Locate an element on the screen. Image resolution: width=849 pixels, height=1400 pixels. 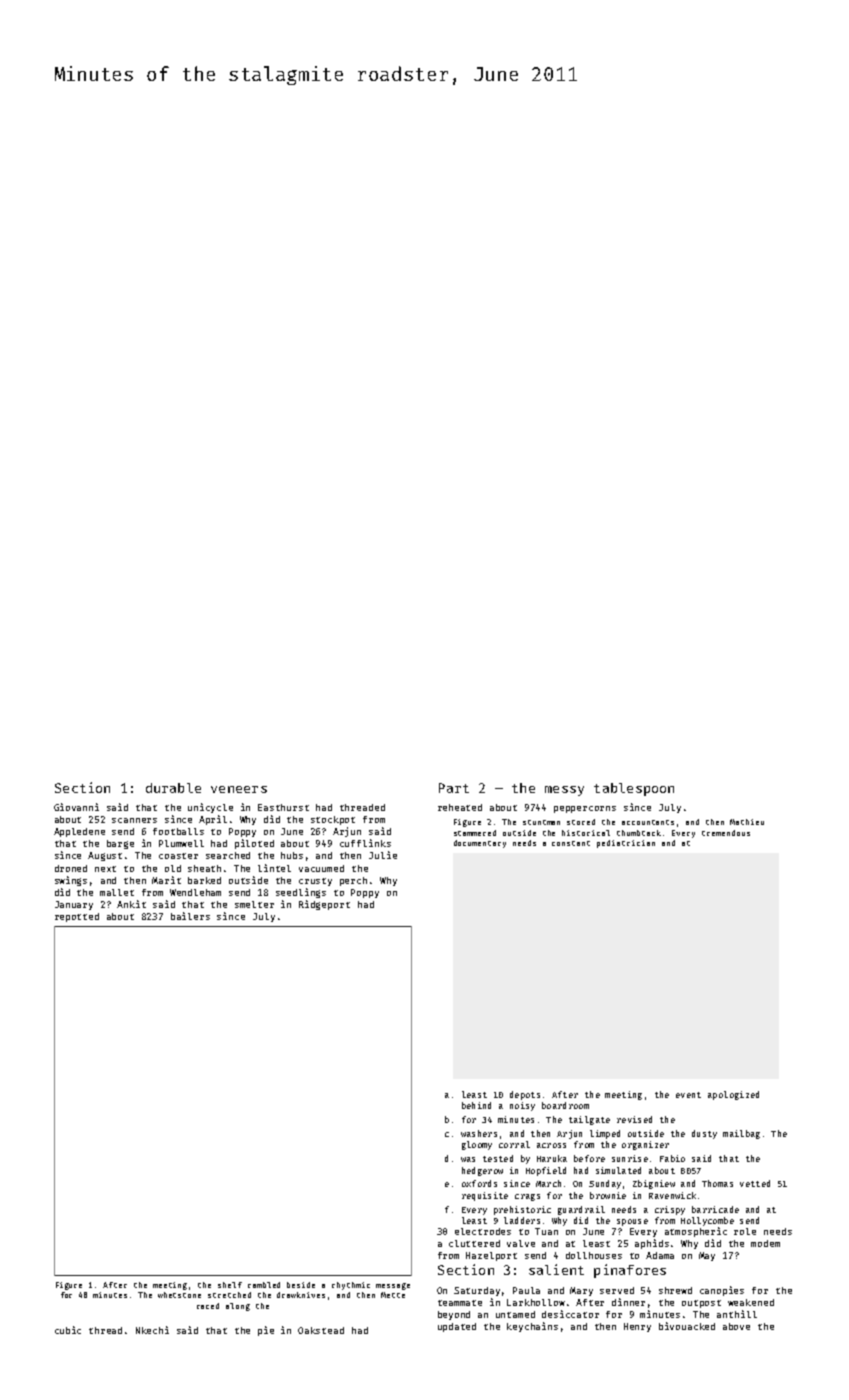
Ridgeport is located at coordinates (324, 905).
